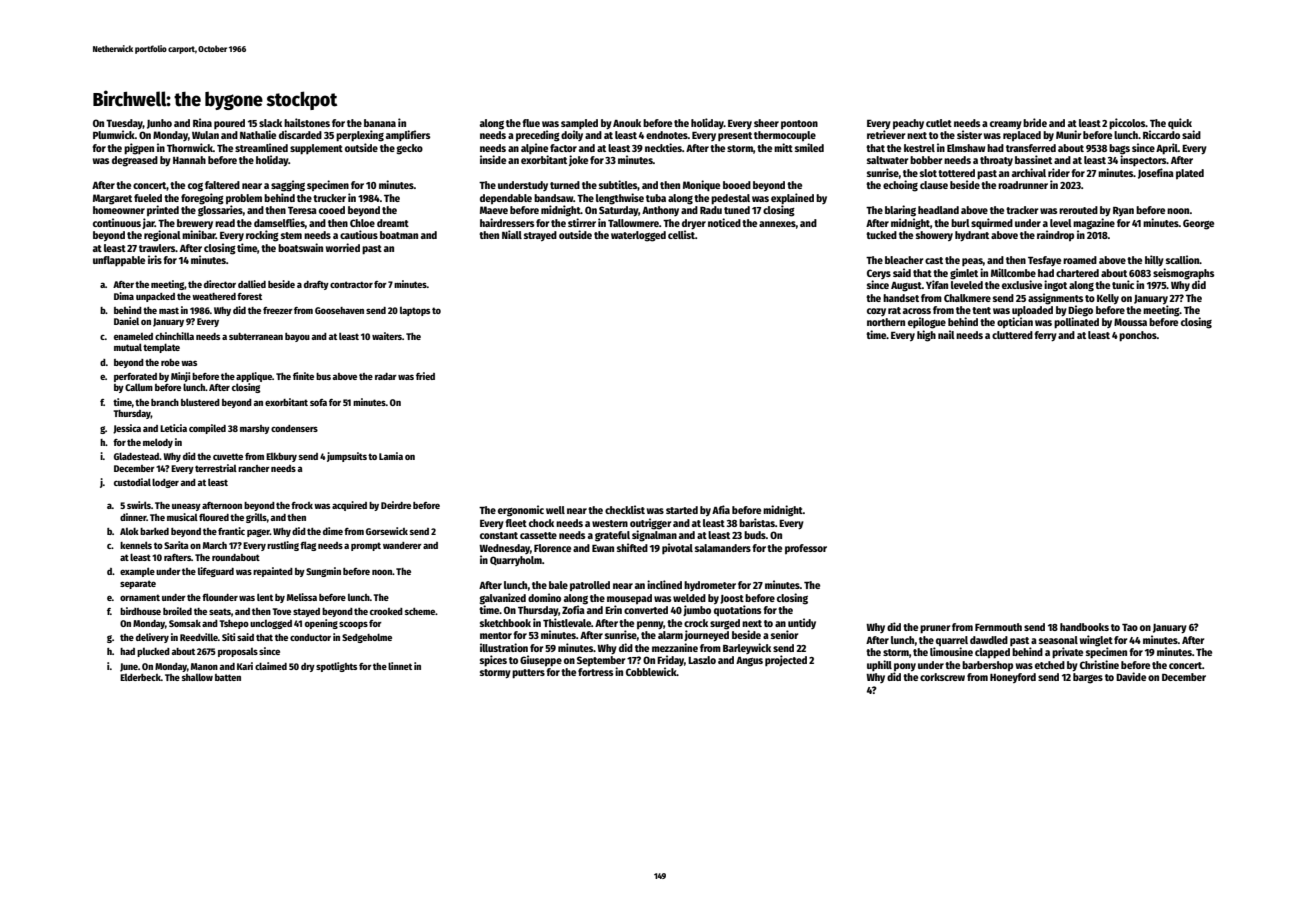 The width and height of the document is (1308, 924). I want to click on June, so click(129, 667).
